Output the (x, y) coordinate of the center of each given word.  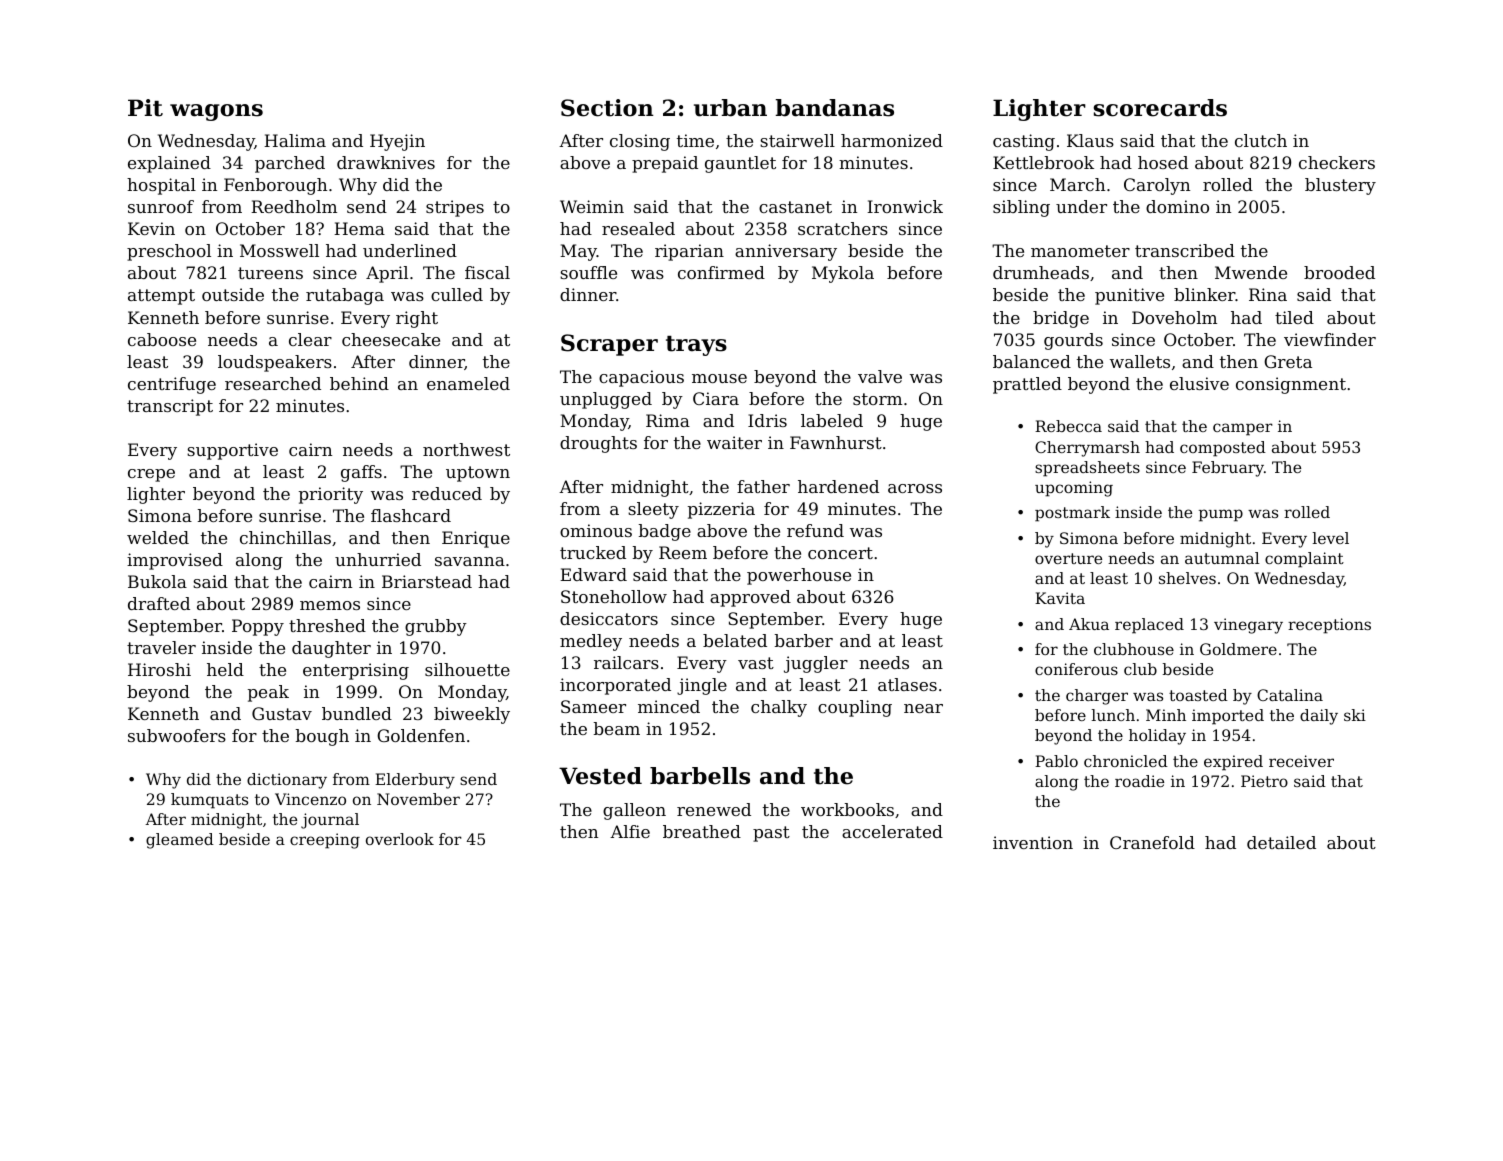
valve (880, 376)
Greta (1288, 361)
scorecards (1160, 108)
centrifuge (172, 385)
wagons (216, 112)
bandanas (835, 108)
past (771, 834)
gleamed (180, 841)
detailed (1281, 842)
